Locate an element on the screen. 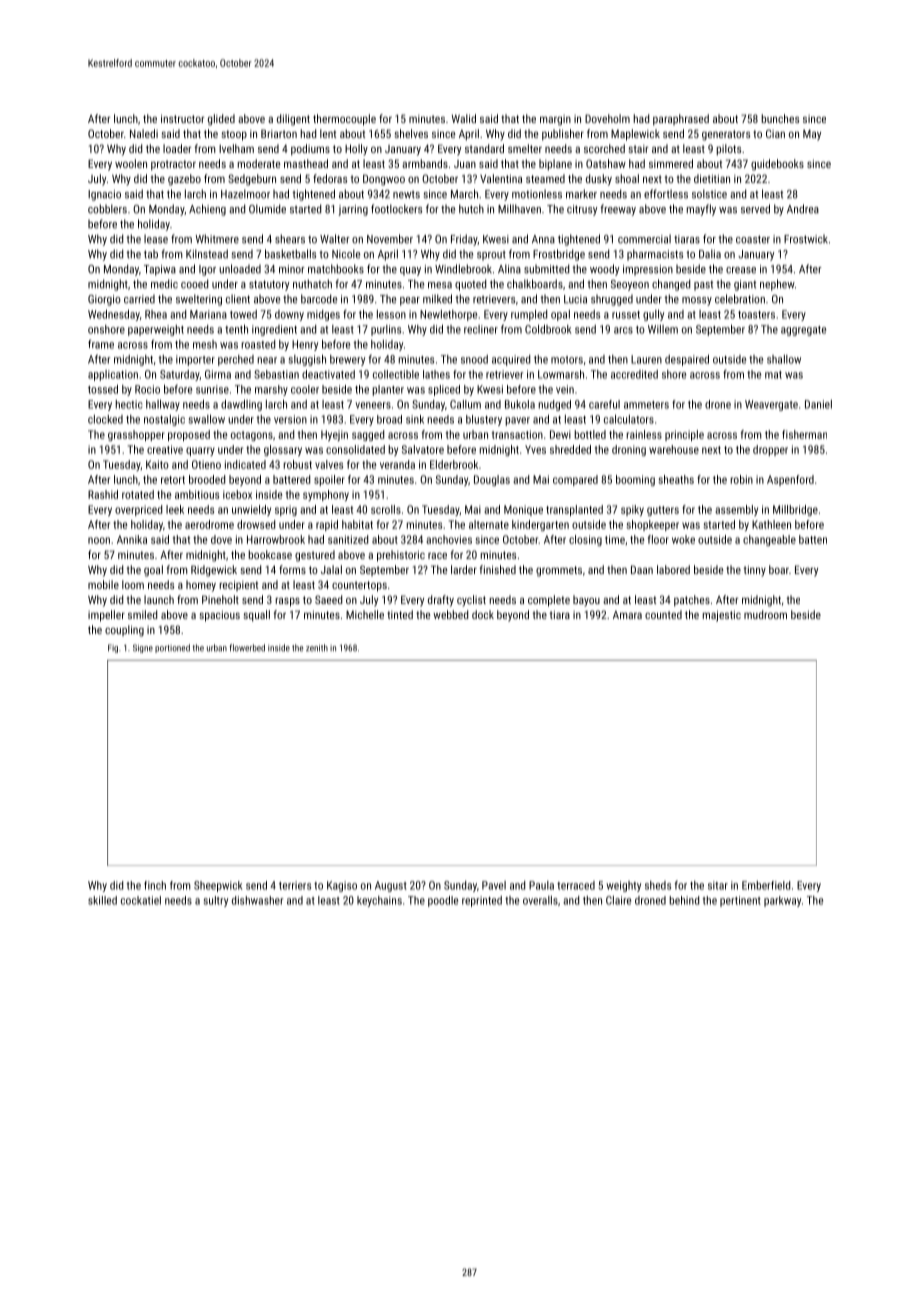 This screenshot has width=924, height=1308. skilled is located at coordinates (102, 900).
